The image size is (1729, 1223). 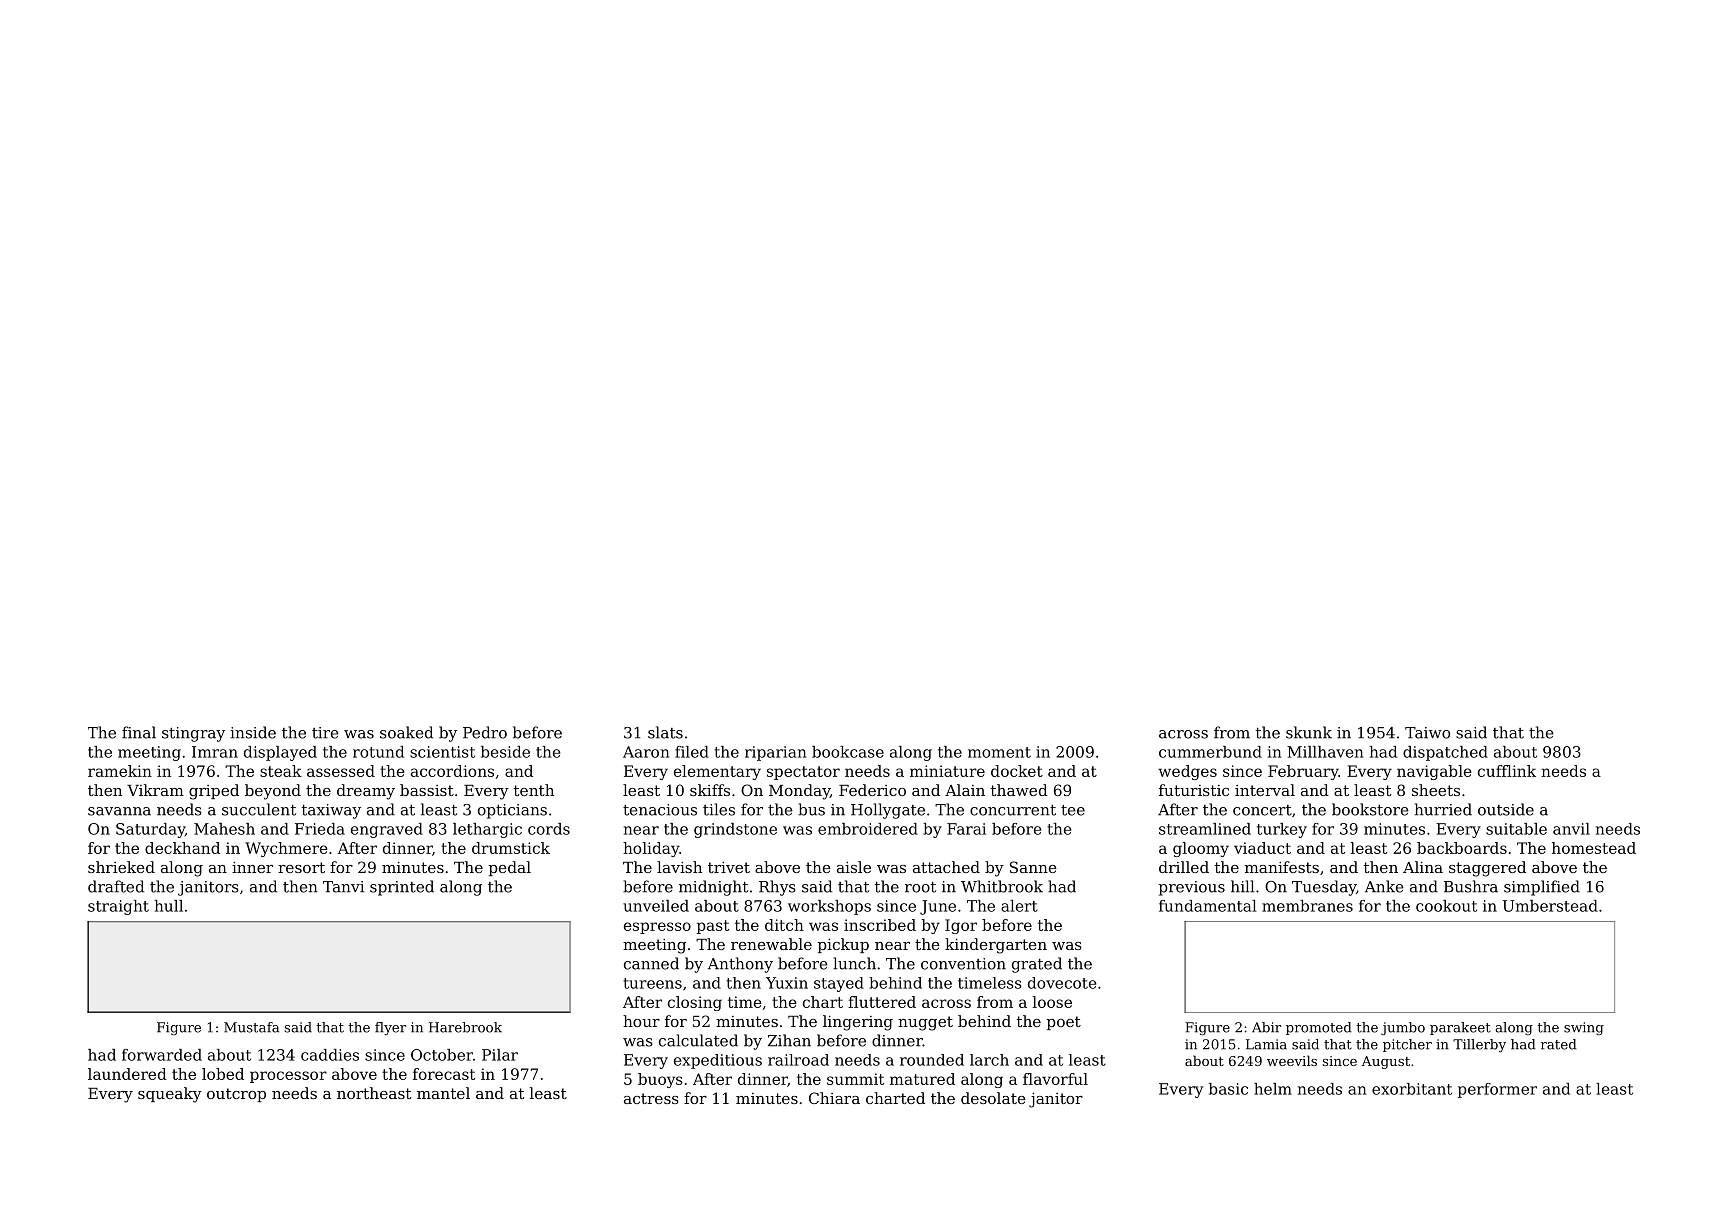 What do you see at coordinates (121, 867) in the screenshot?
I see `shrieked` at bounding box center [121, 867].
